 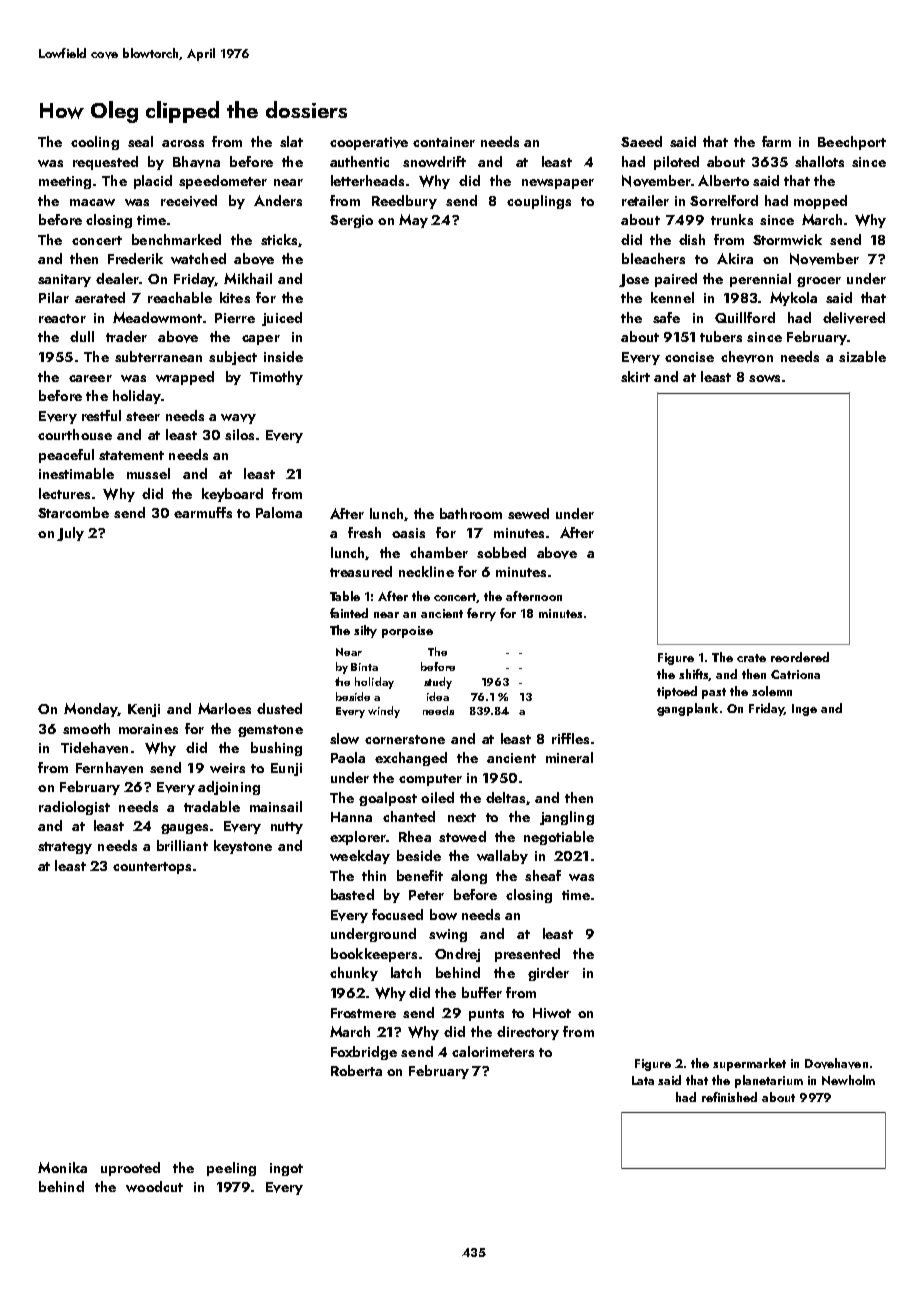 What do you see at coordinates (369, 143) in the screenshot?
I see `cooperative` at bounding box center [369, 143].
